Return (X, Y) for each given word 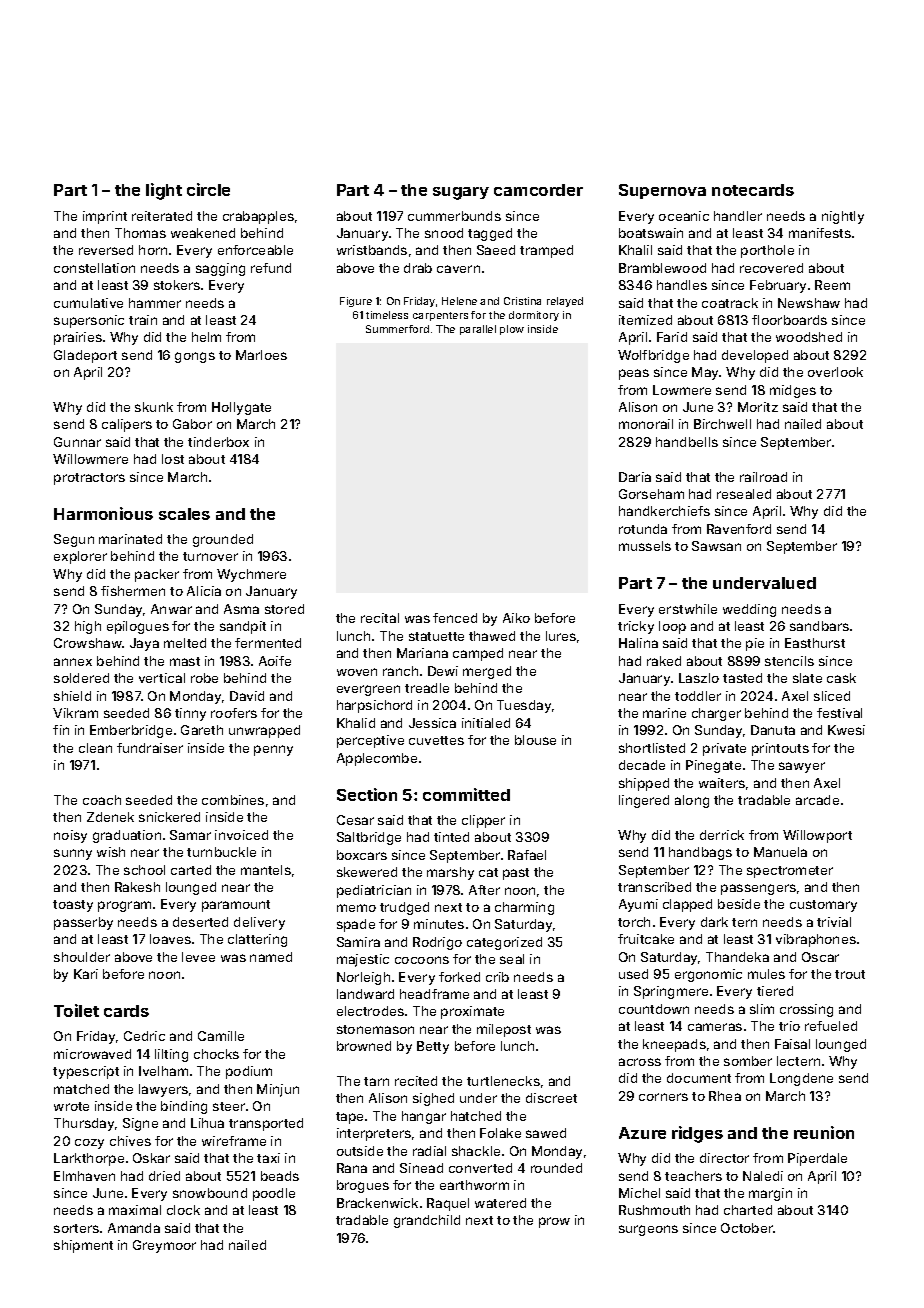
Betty (433, 1047)
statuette (436, 636)
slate (807, 678)
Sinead (421, 1168)
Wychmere (251, 575)
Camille (221, 1036)
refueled (831, 1026)
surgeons (648, 1230)
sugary (461, 193)
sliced (832, 696)
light (164, 191)
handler (738, 216)
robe (204, 678)
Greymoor (164, 1246)
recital (380, 618)
